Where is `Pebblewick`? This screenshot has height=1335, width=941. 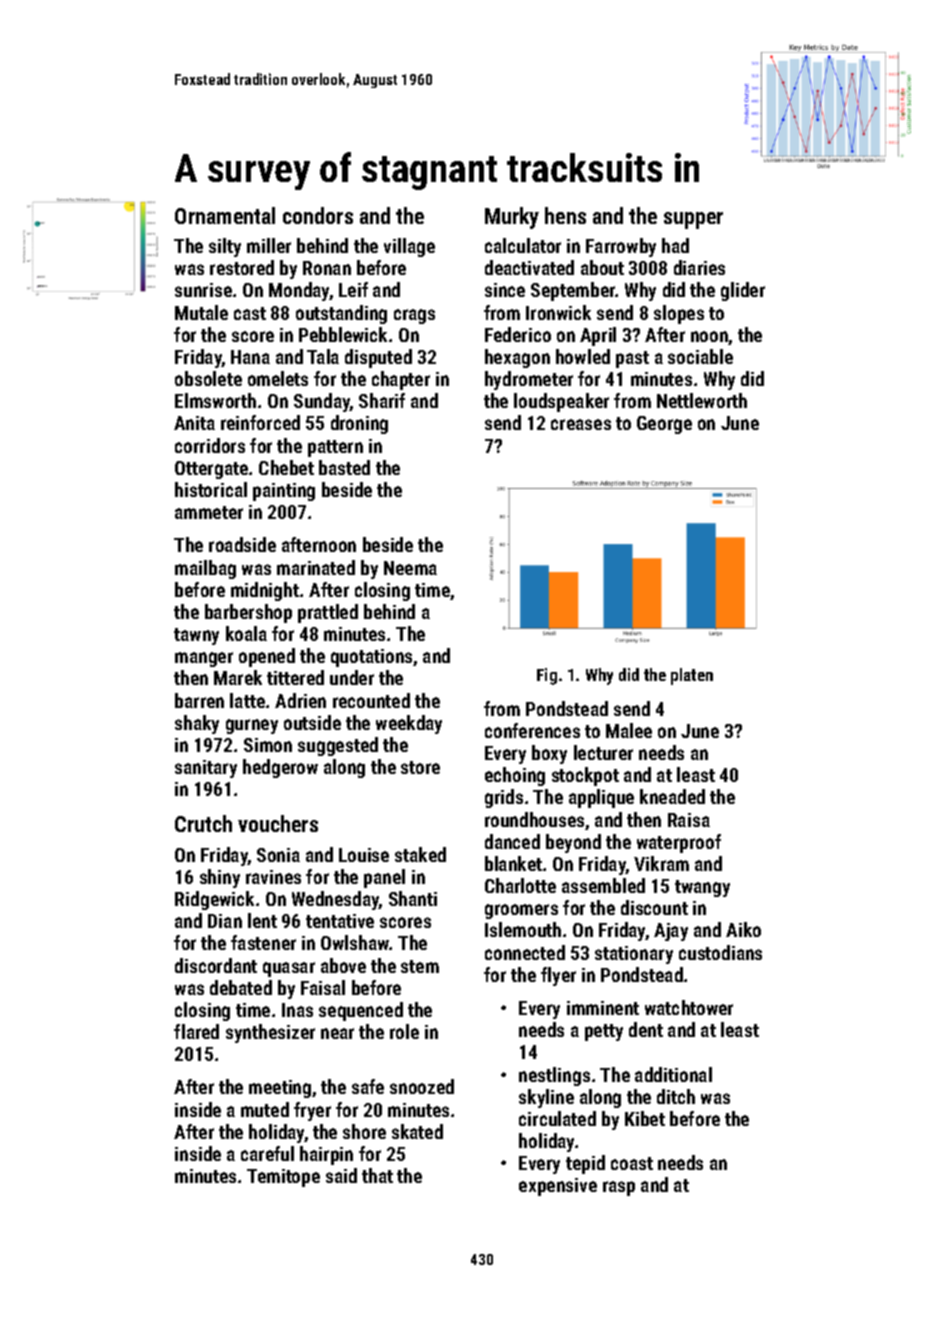
Pebblewick is located at coordinates (343, 334).
